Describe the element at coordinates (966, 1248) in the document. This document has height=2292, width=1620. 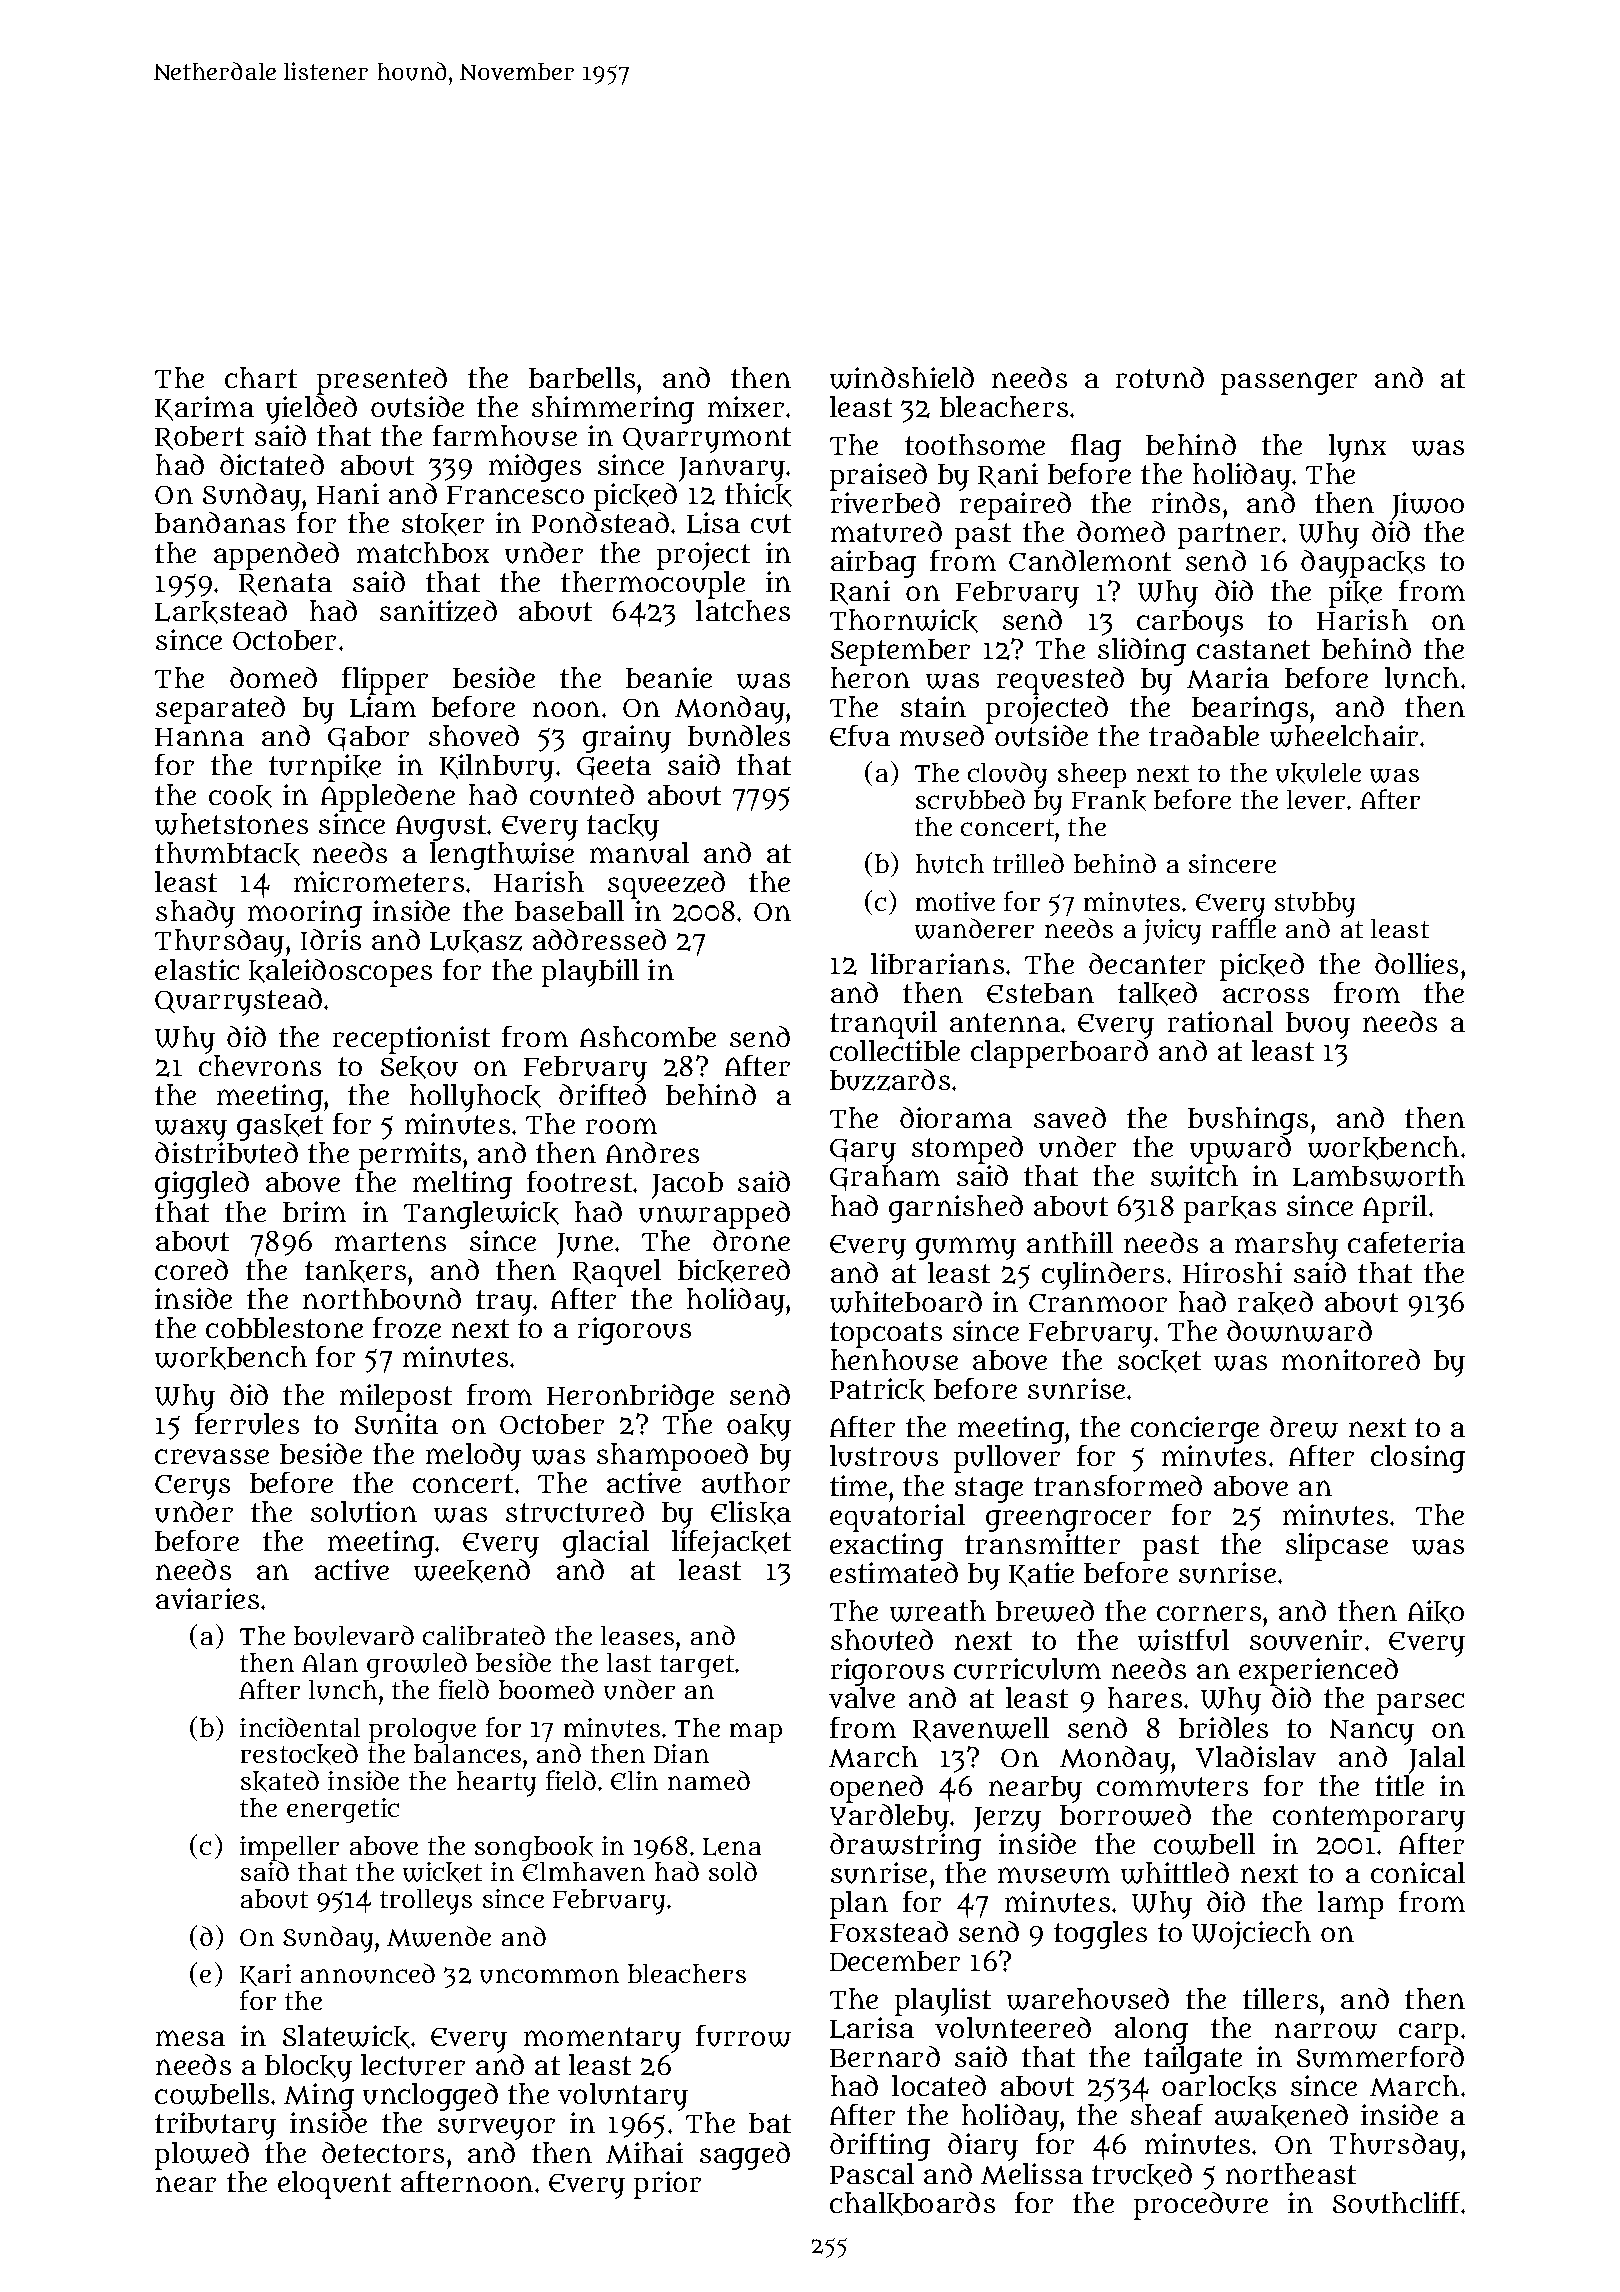
I see `gummy` at that location.
